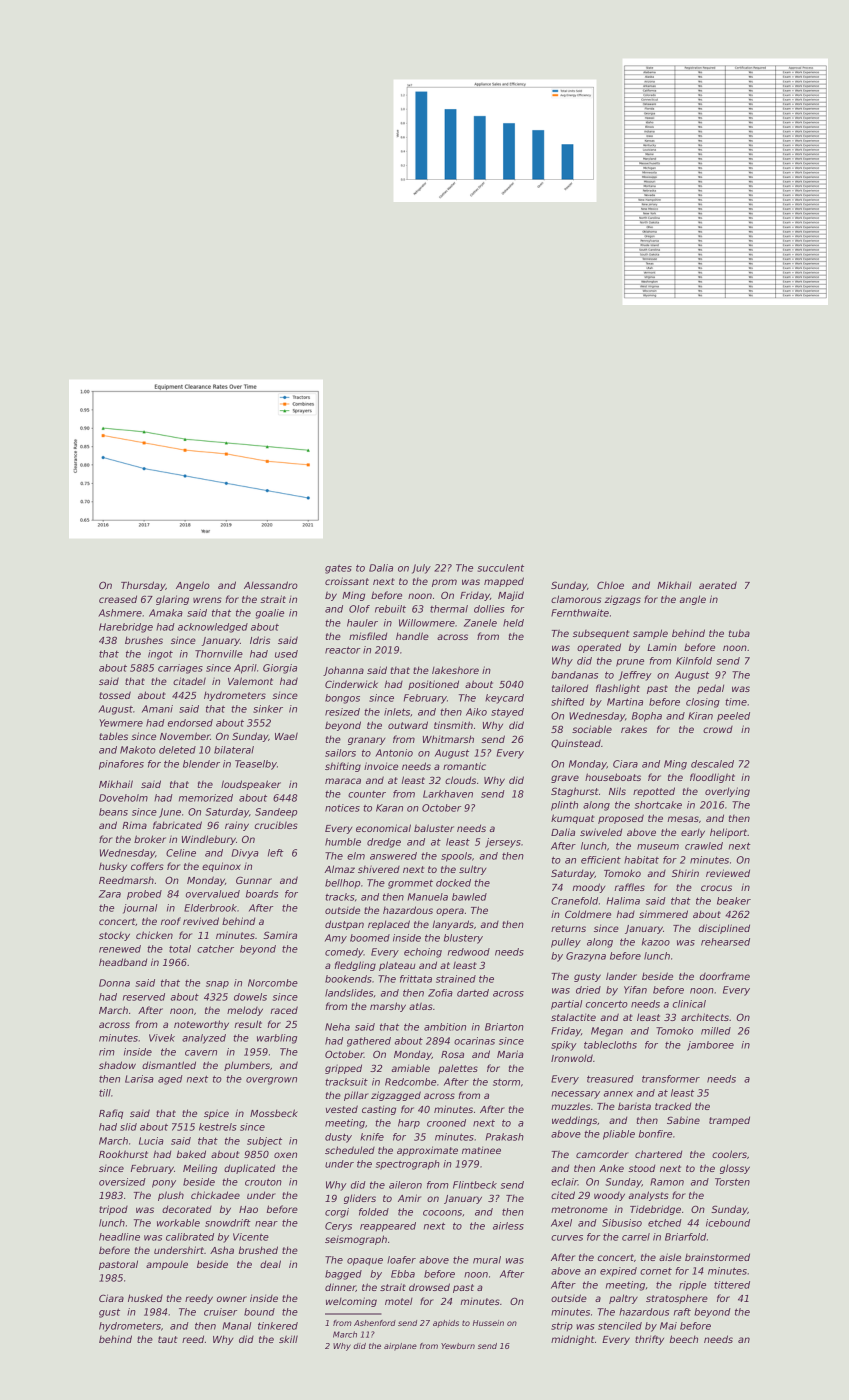  Describe the element at coordinates (193, 586) in the screenshot. I see `Angelo` at that location.
